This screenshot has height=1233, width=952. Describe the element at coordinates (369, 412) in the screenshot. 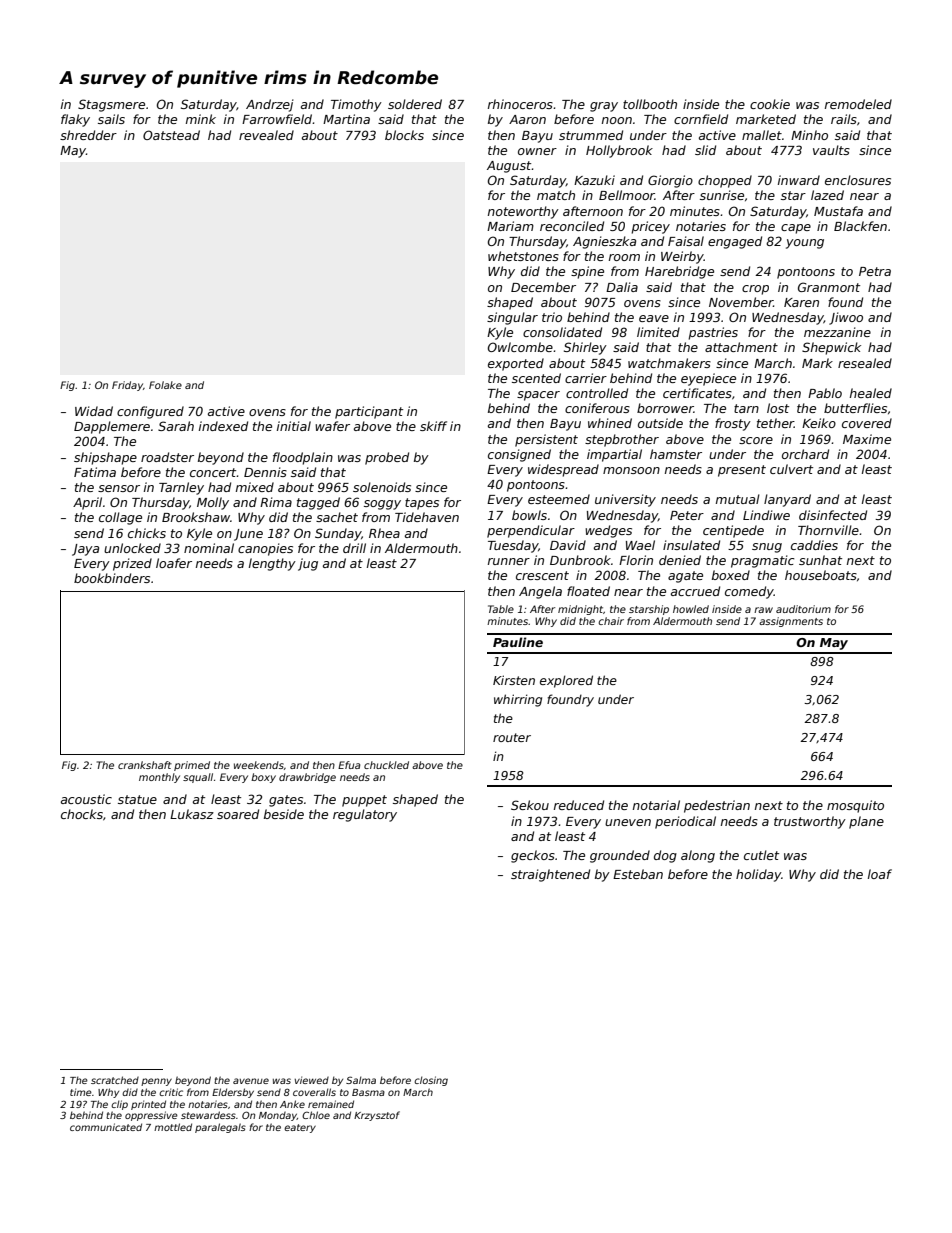

I see `participant` at that location.
